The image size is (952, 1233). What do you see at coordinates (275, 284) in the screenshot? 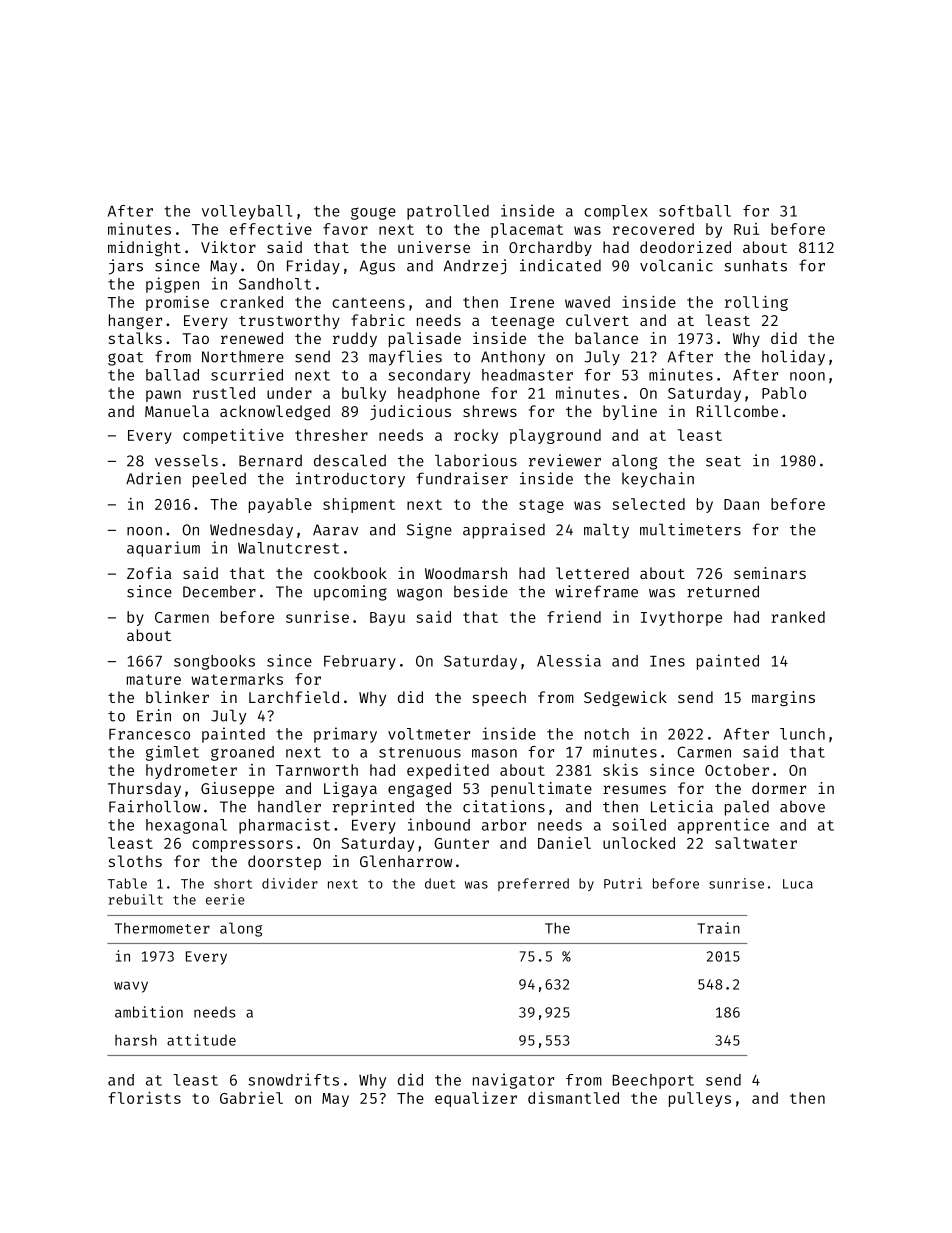
I see `Sandholt` at bounding box center [275, 284].
